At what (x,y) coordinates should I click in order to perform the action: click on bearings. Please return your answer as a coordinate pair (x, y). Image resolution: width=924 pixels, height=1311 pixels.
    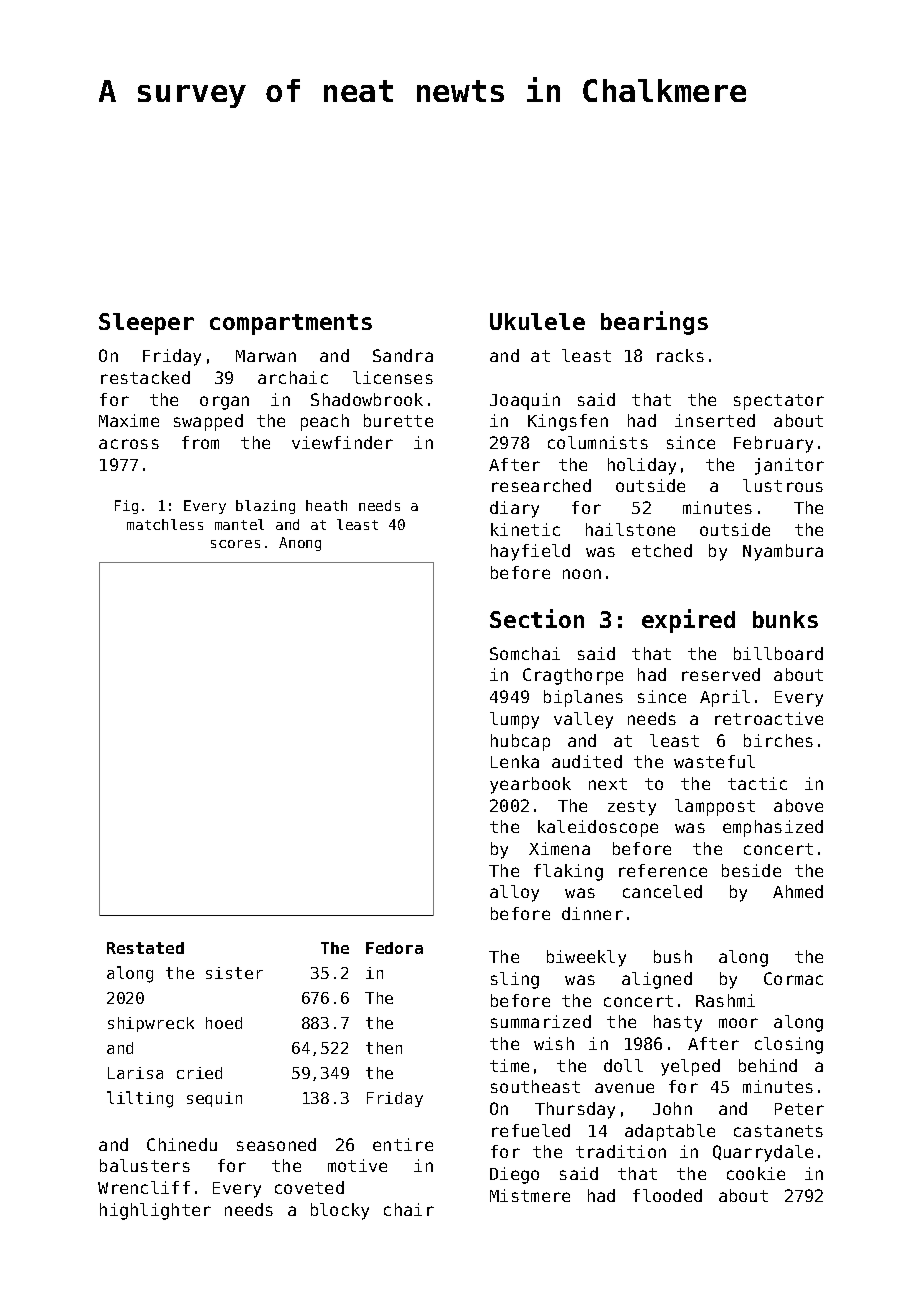
    Looking at the image, I should click on (654, 323).
